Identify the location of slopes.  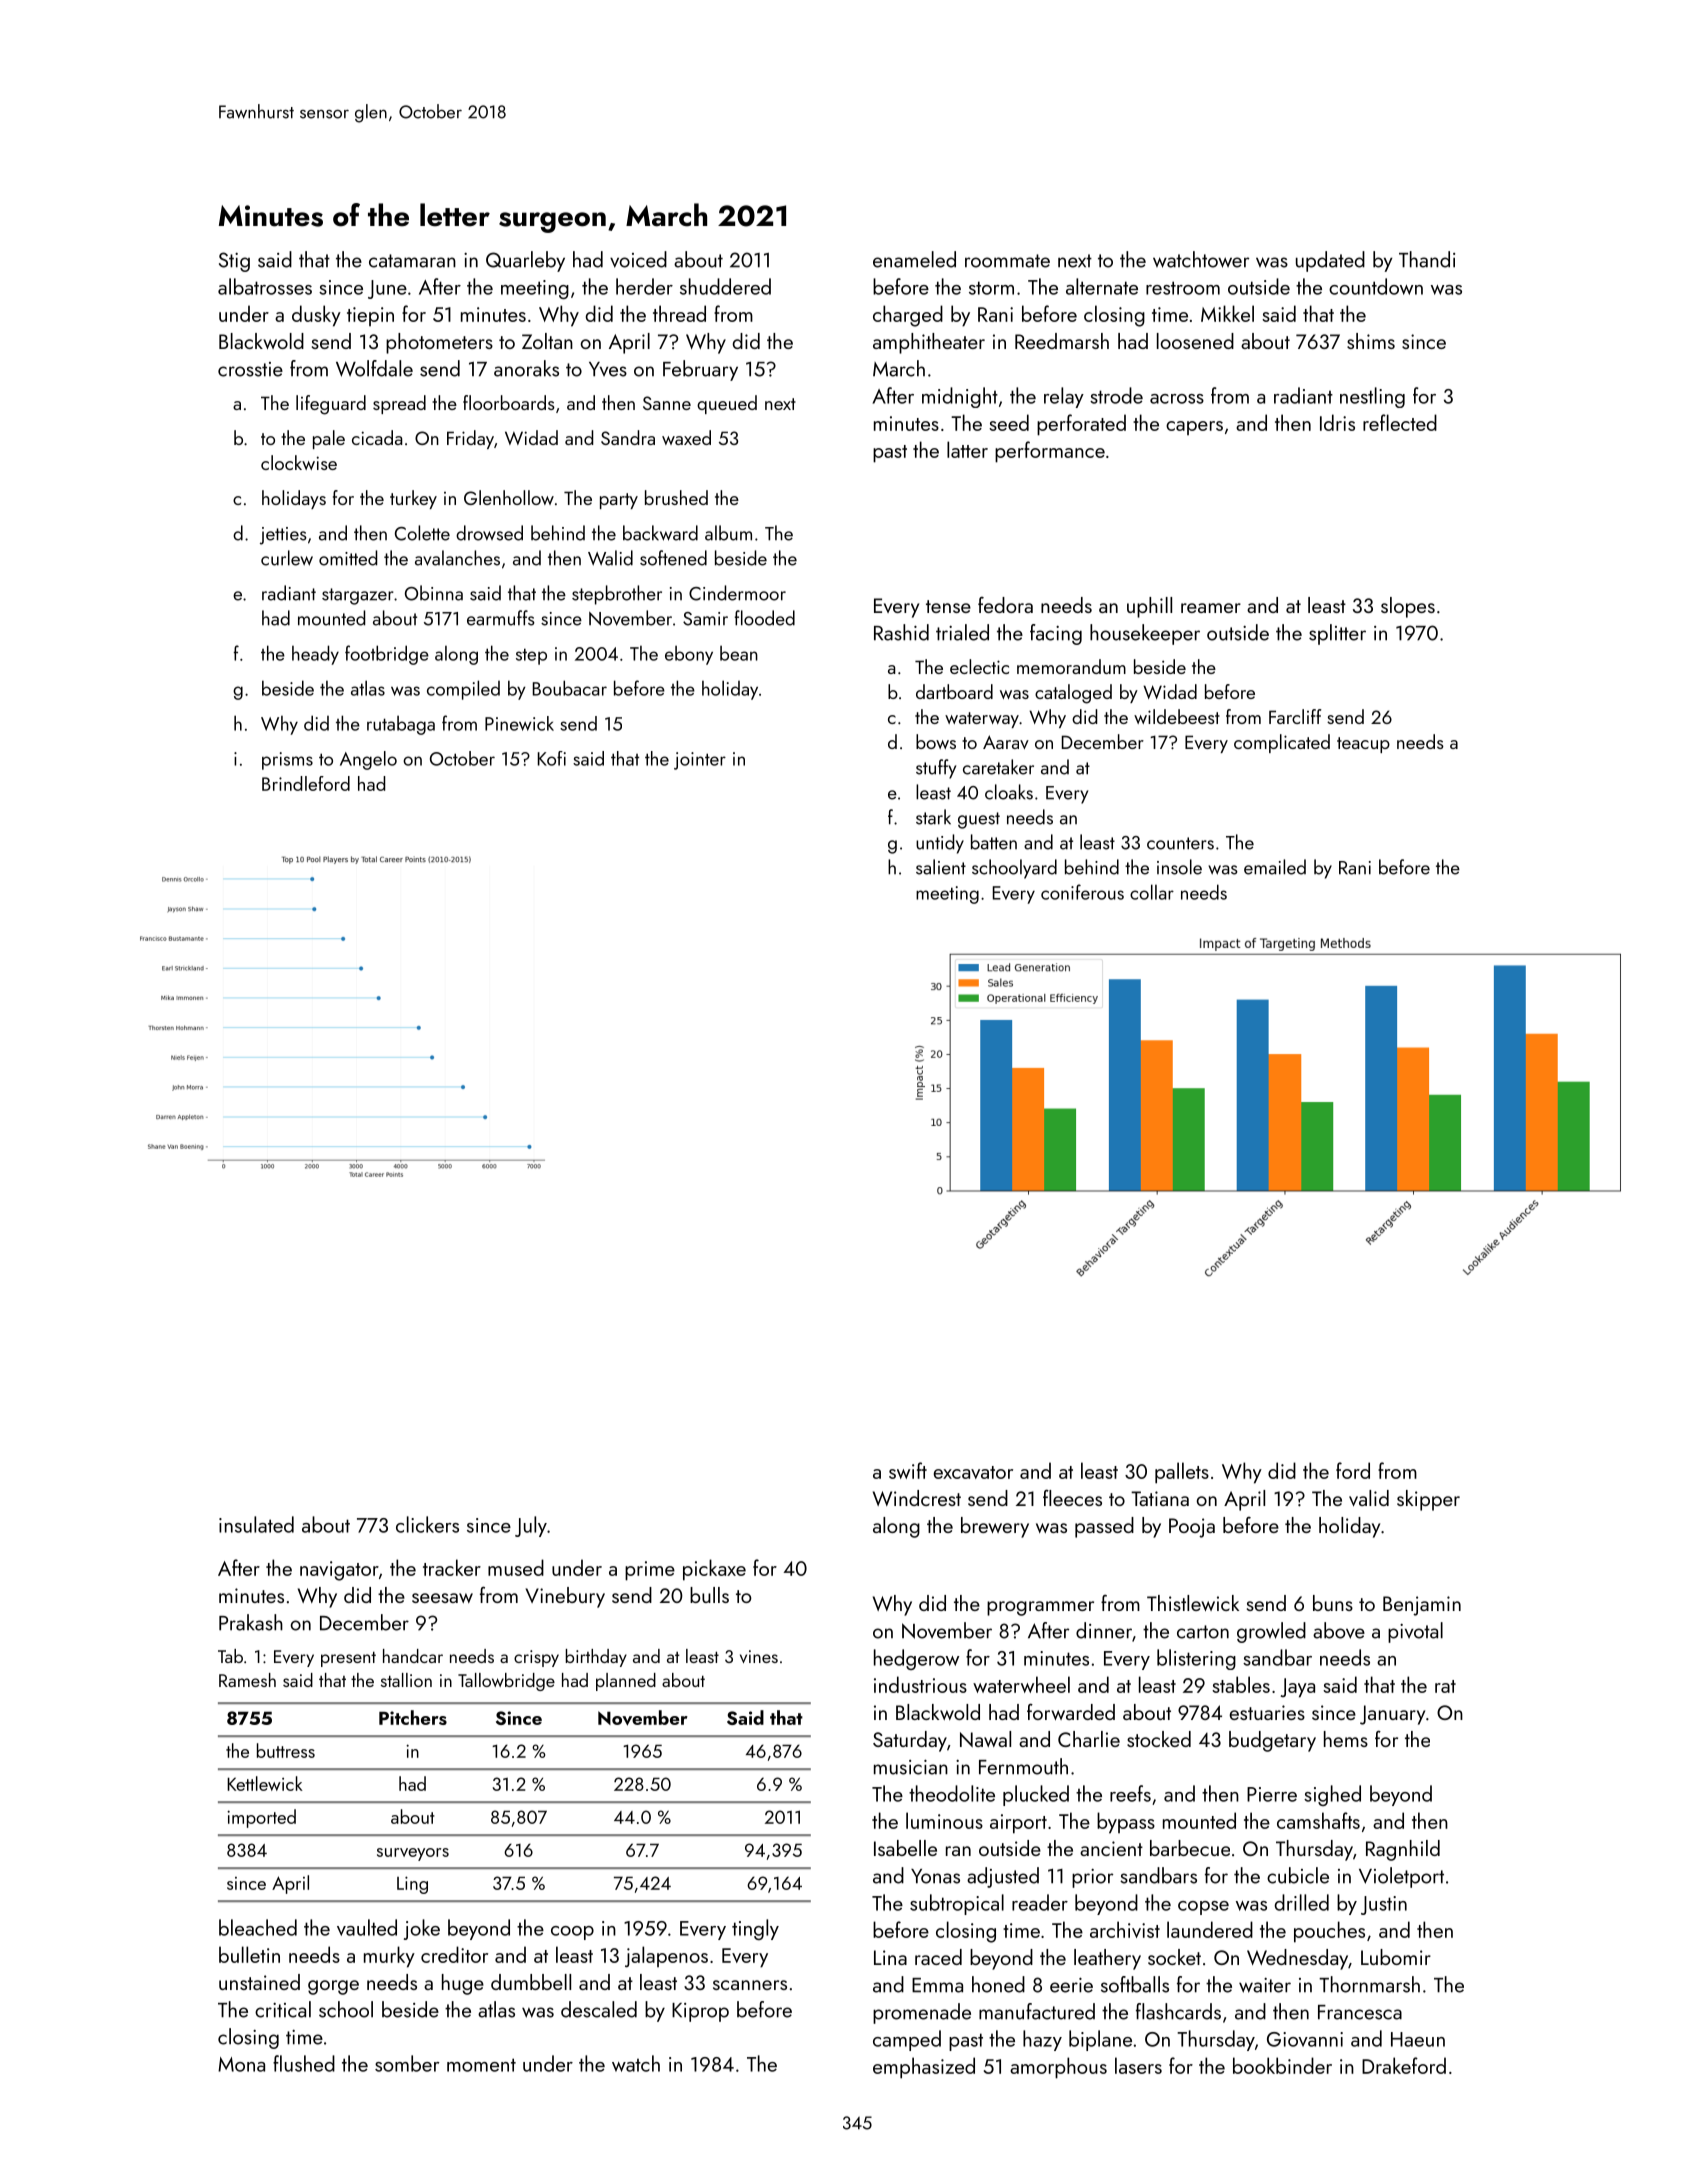
(1408, 607).
